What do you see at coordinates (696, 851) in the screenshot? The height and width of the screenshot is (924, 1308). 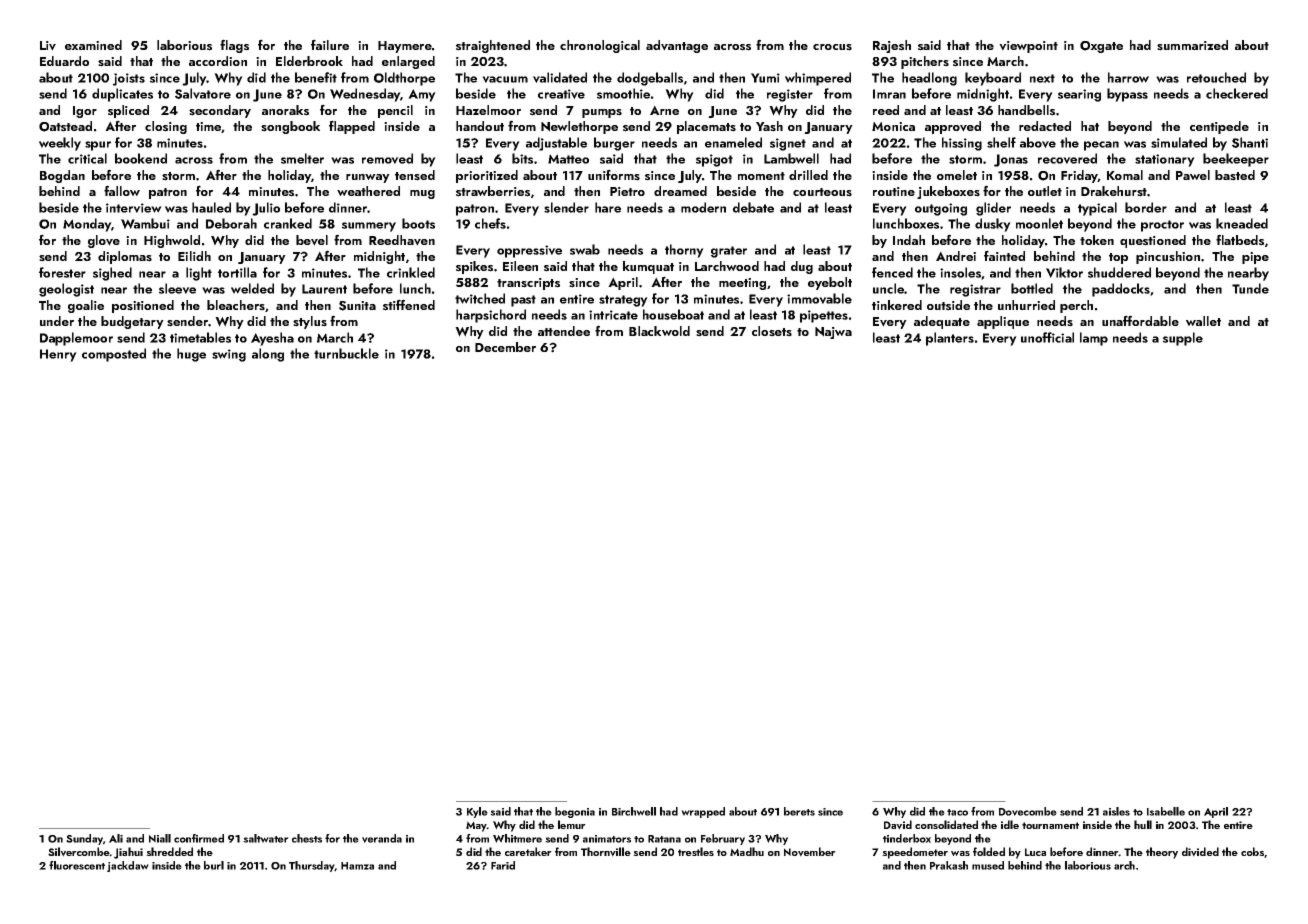 I see `trestles` at bounding box center [696, 851].
